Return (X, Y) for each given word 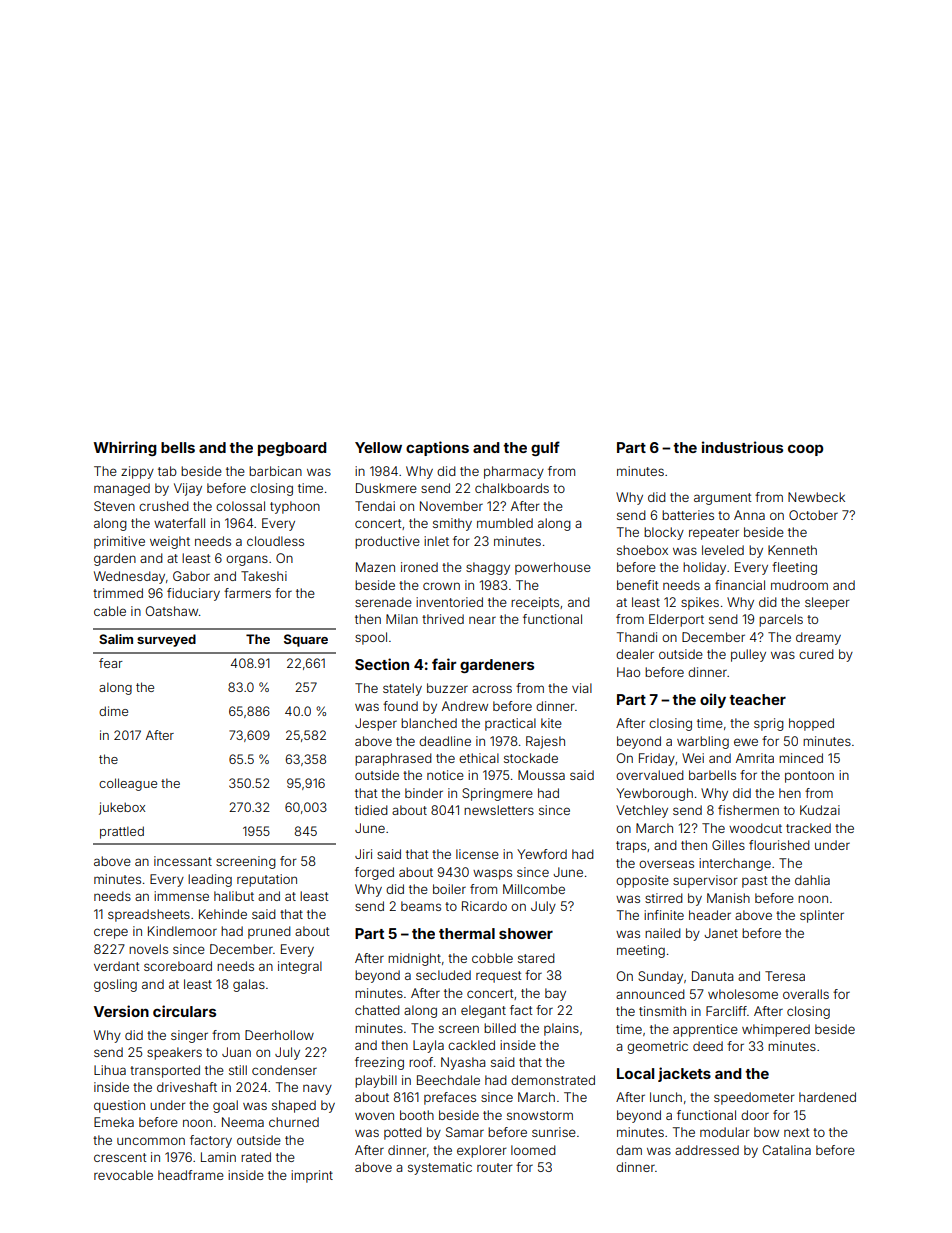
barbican (275, 471)
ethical (479, 758)
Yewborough (654, 794)
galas (249, 985)
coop (805, 450)
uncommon (151, 1141)
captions (437, 448)
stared (536, 958)
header (710, 915)
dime (113, 711)
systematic (440, 1168)
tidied (371, 810)
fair (444, 664)
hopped (811, 724)
